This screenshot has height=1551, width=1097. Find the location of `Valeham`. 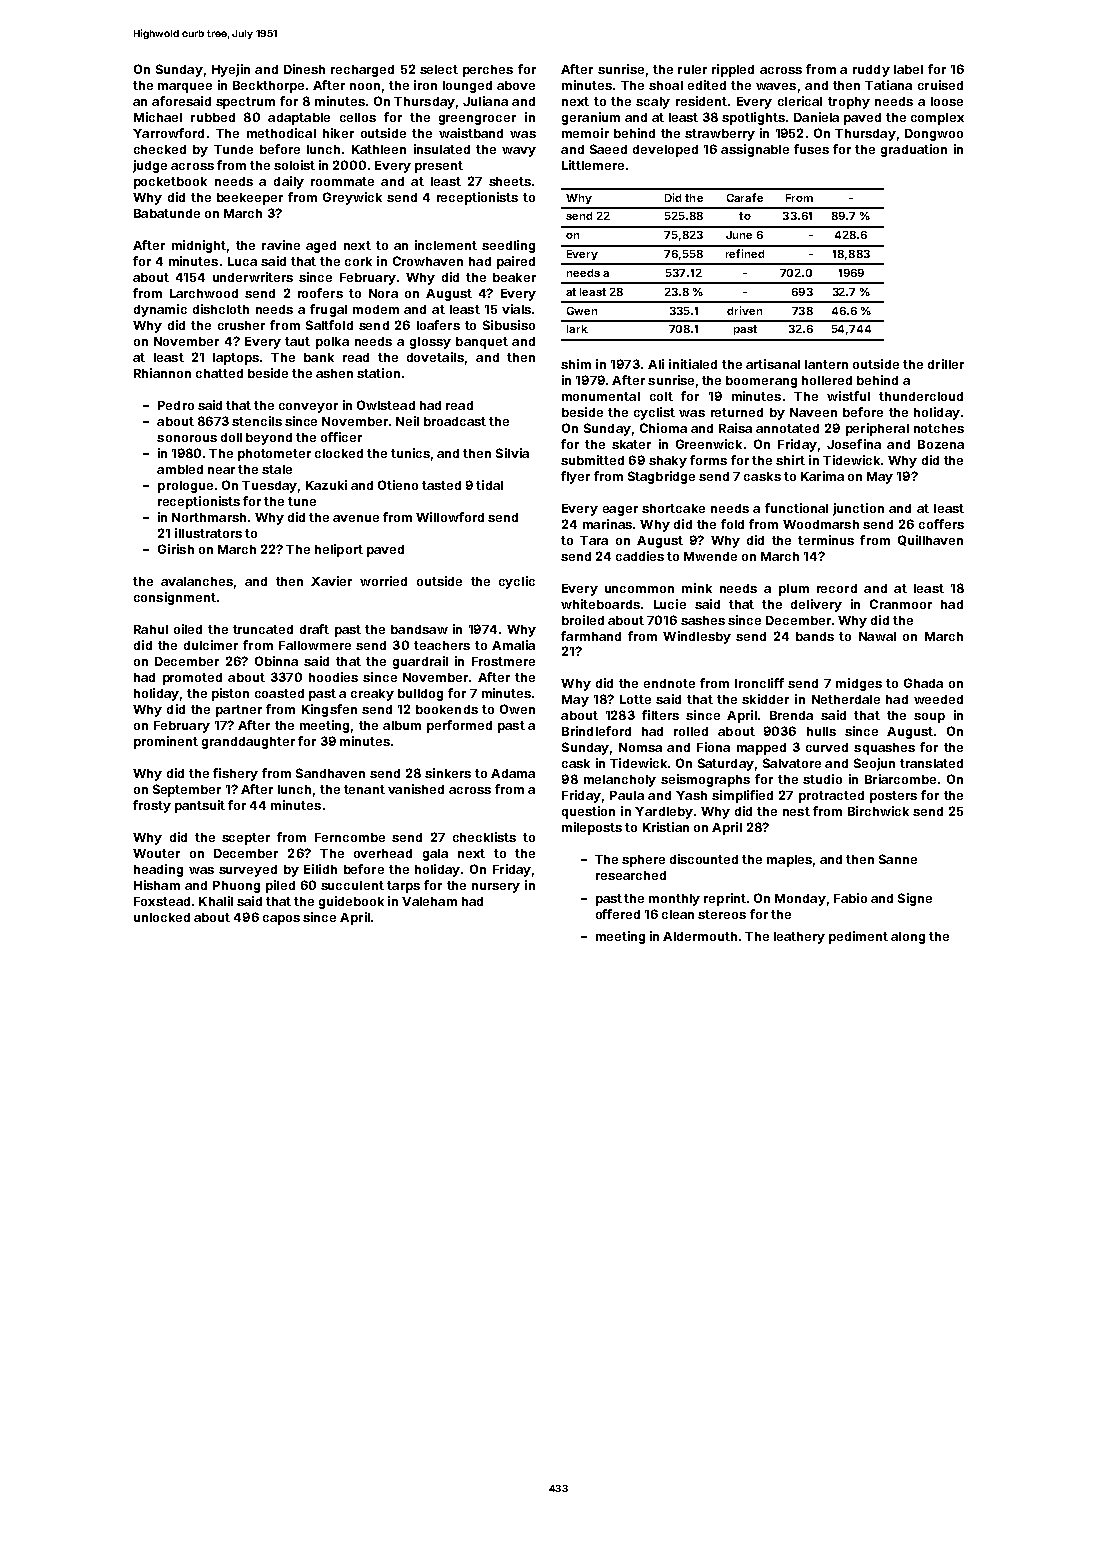

Valeham is located at coordinates (429, 901).
